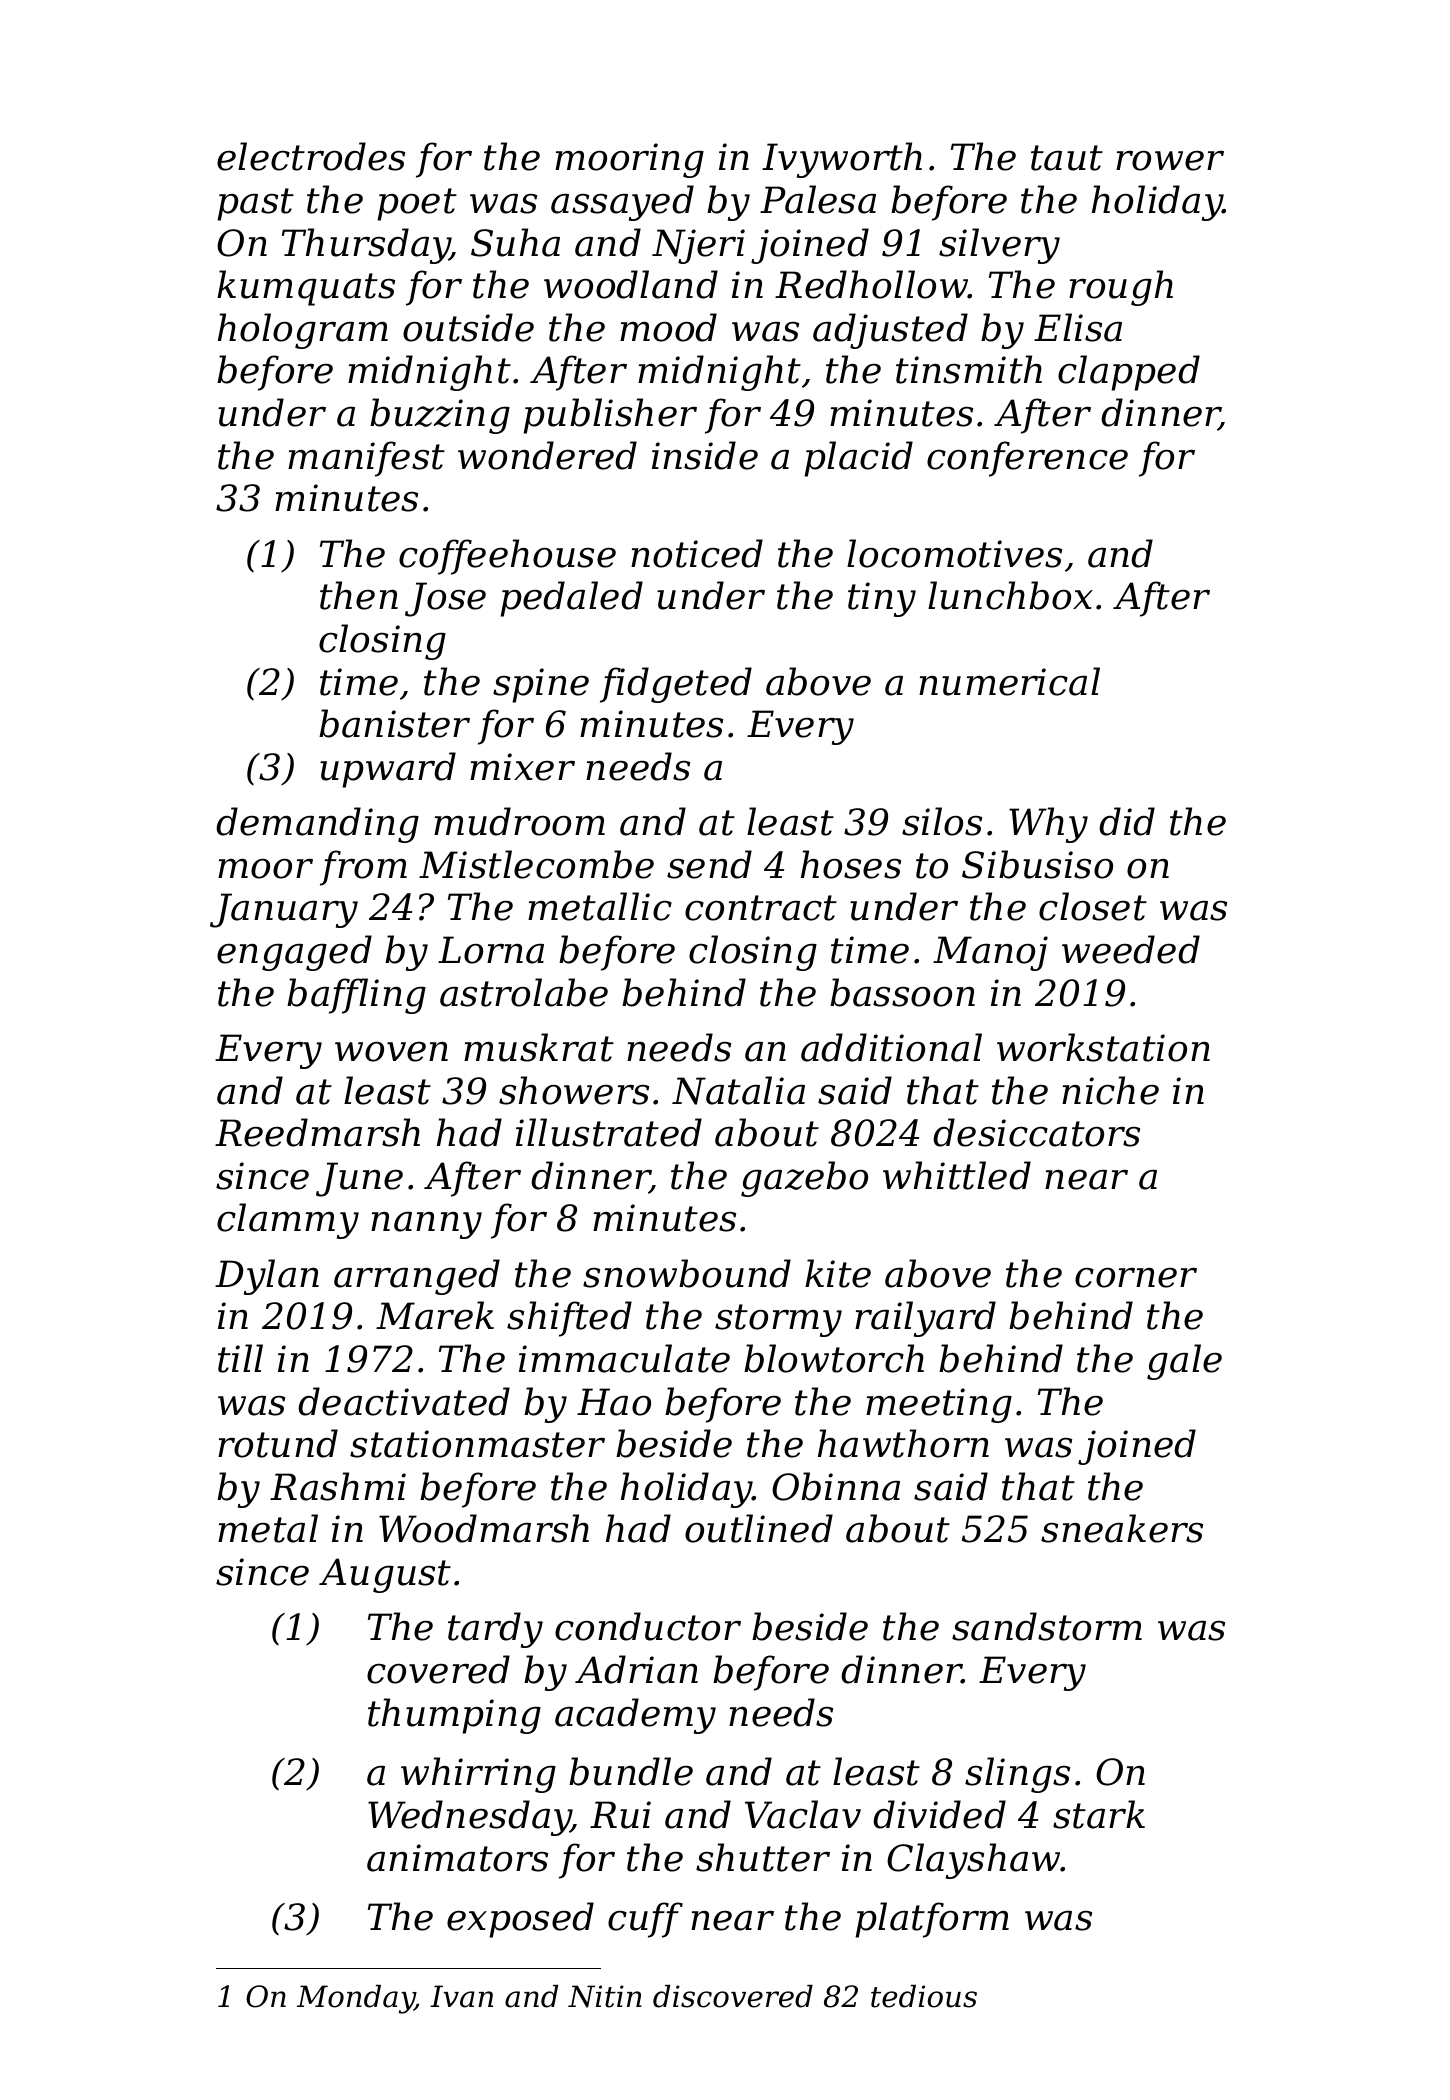  Describe the element at coordinates (311, 156) in the image. I see `electrodes` at that location.
